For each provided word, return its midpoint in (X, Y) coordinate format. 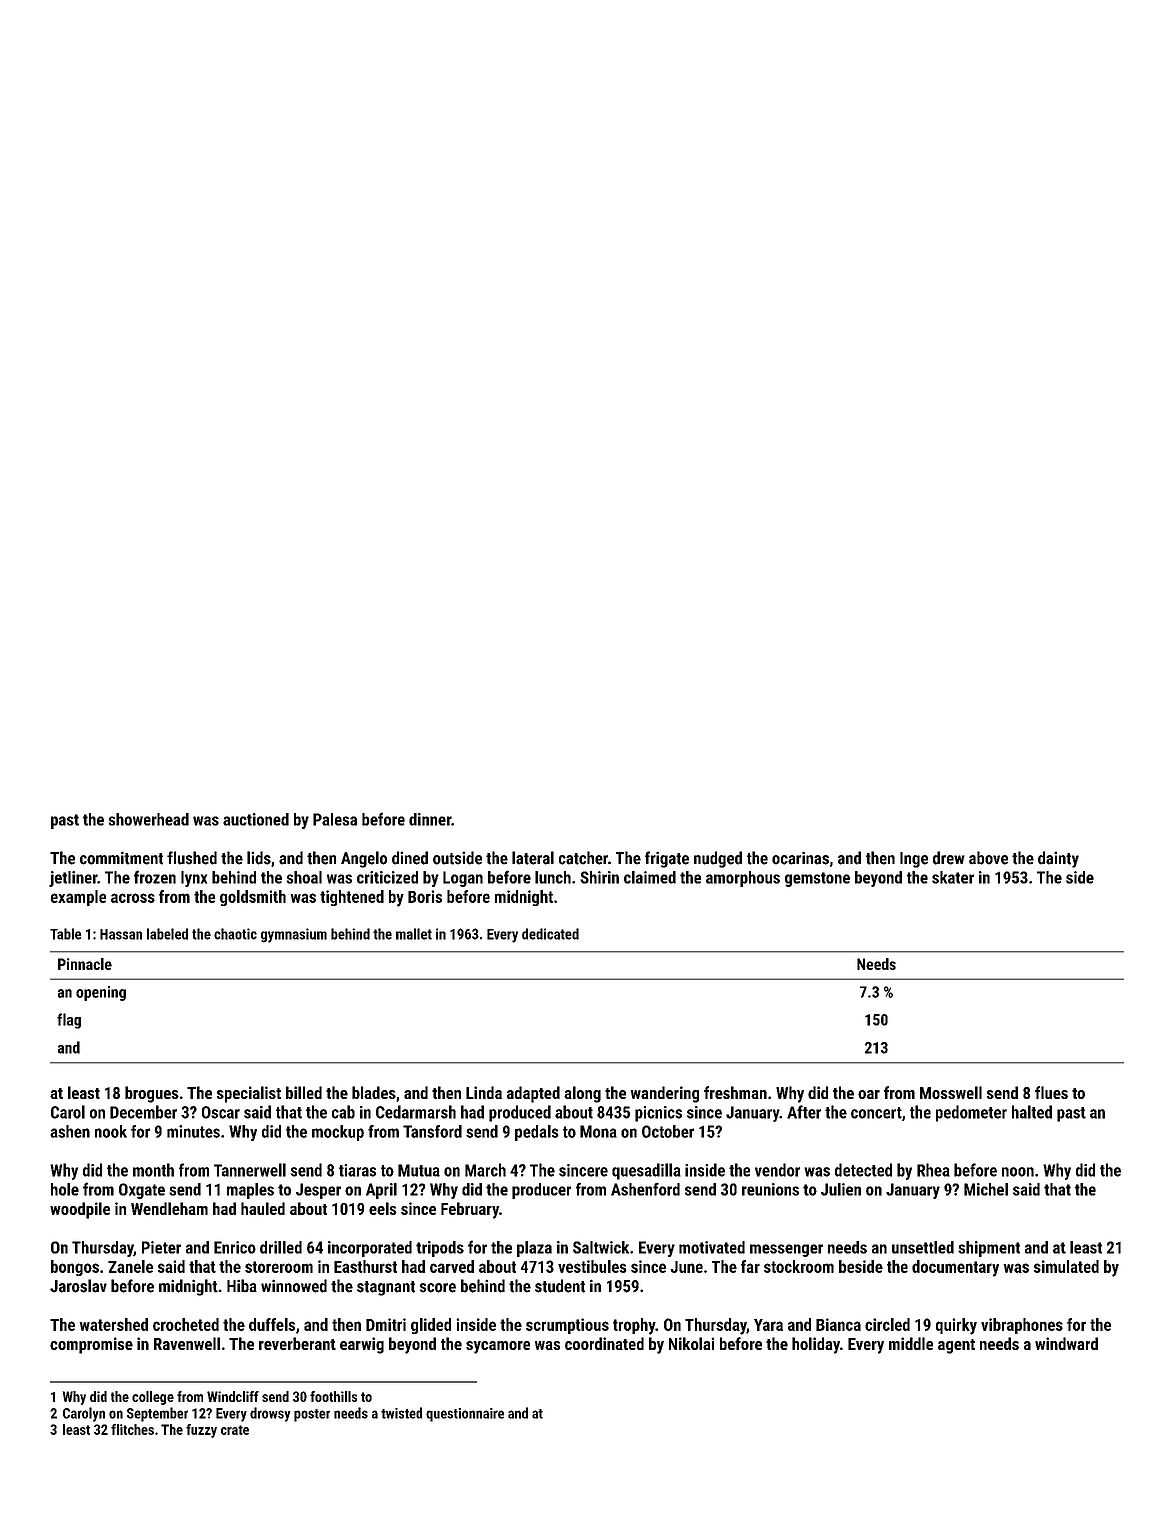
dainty (1058, 859)
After (804, 1112)
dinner (430, 819)
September (157, 1414)
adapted (533, 1094)
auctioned (256, 819)
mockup (338, 1133)
